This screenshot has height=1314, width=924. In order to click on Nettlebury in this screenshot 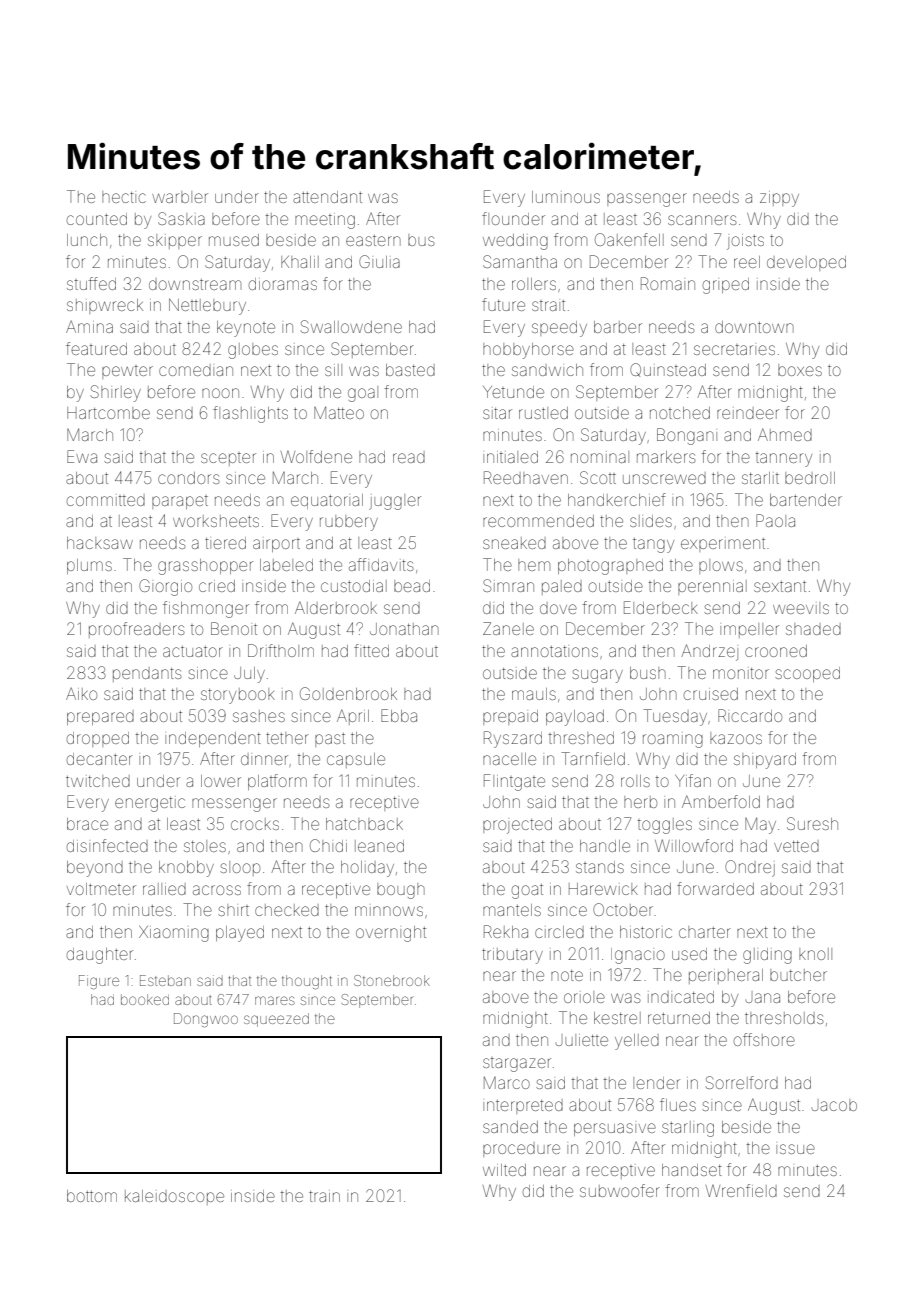, I will do `click(207, 306)`.
